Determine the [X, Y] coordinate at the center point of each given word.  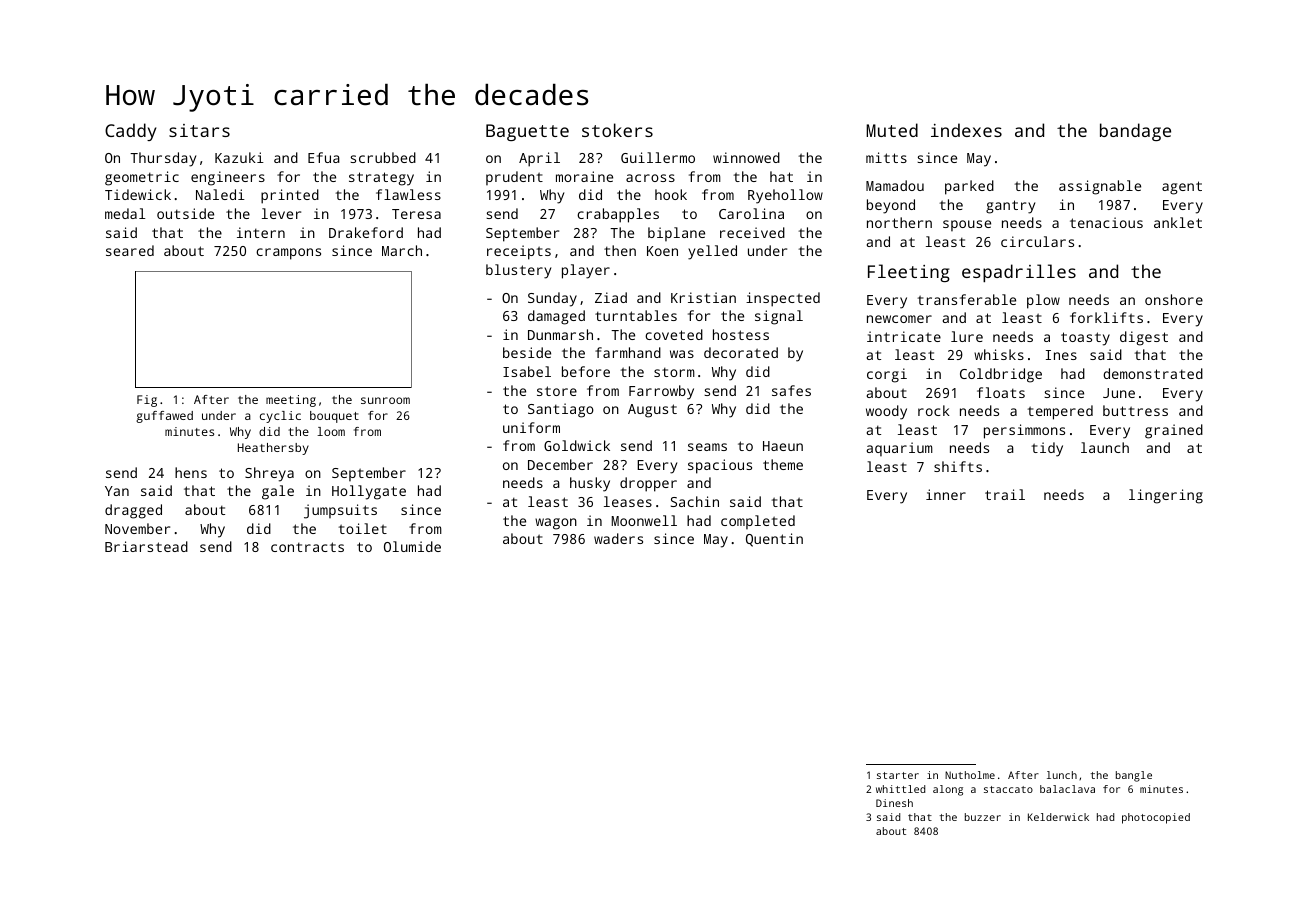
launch [1105, 447]
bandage [1135, 132]
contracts [307, 547]
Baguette [527, 132]
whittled [900, 789]
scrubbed [383, 157]
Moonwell [644, 520]
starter [898, 775]
